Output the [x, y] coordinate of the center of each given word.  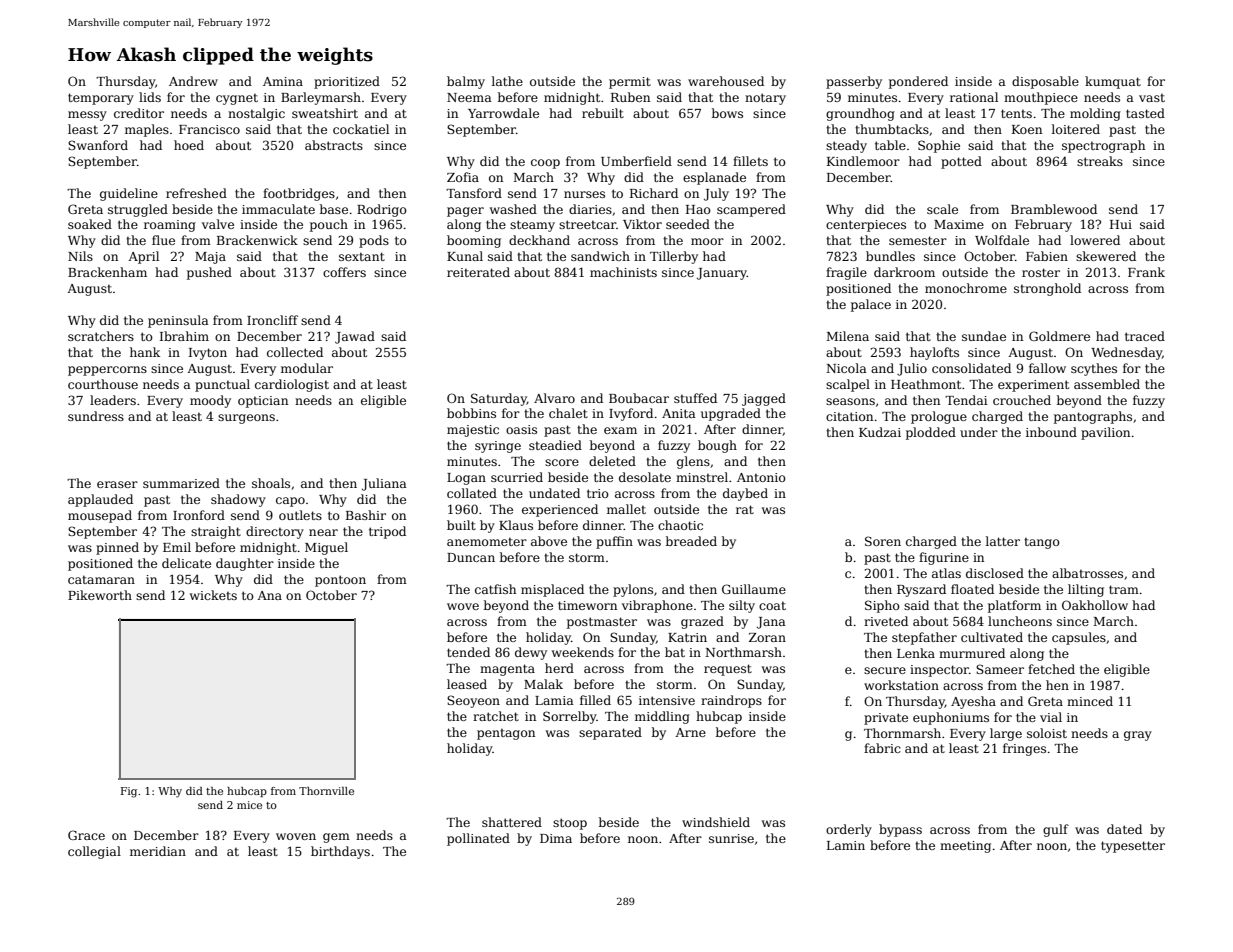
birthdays [340, 852]
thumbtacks [892, 129]
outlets [300, 515]
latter [1003, 541]
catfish [495, 589]
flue [163, 240]
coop [545, 164]
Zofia [463, 177]
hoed [189, 145]
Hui [1121, 224]
